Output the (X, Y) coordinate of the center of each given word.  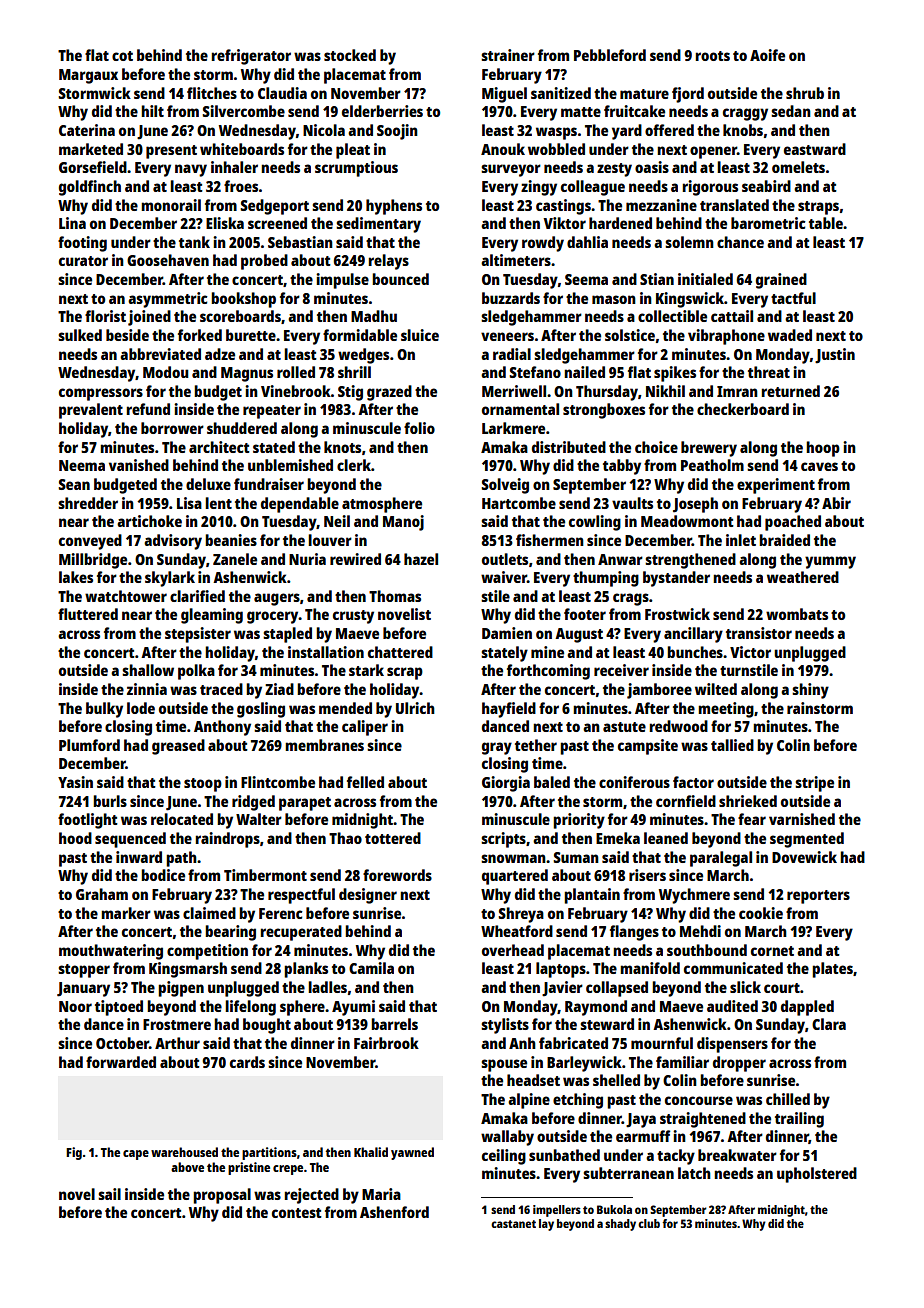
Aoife (767, 55)
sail (109, 1194)
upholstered (817, 1175)
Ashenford (394, 1212)
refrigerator (251, 57)
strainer (508, 55)
